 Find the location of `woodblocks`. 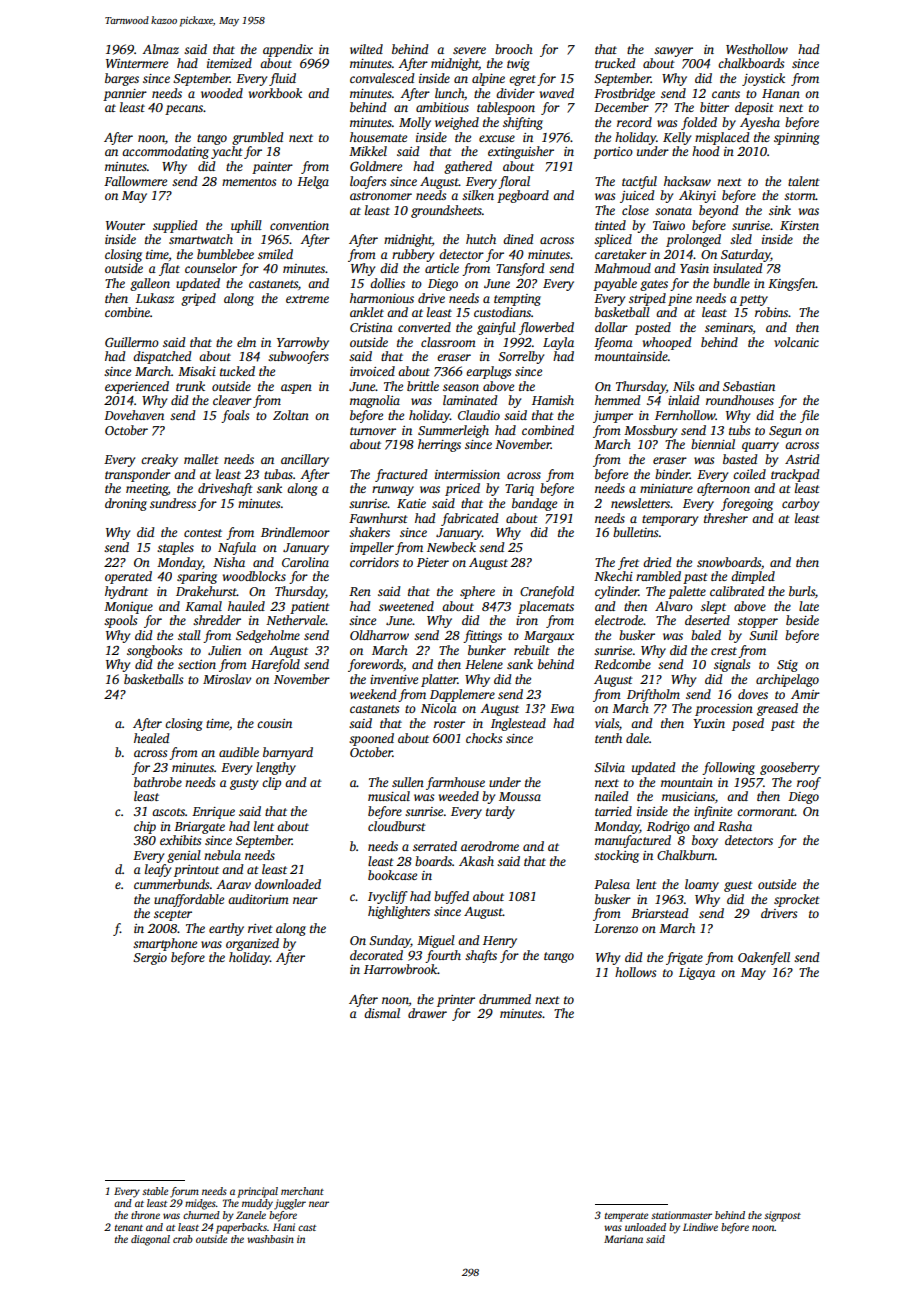

woodblocks is located at coordinates (254, 576).
